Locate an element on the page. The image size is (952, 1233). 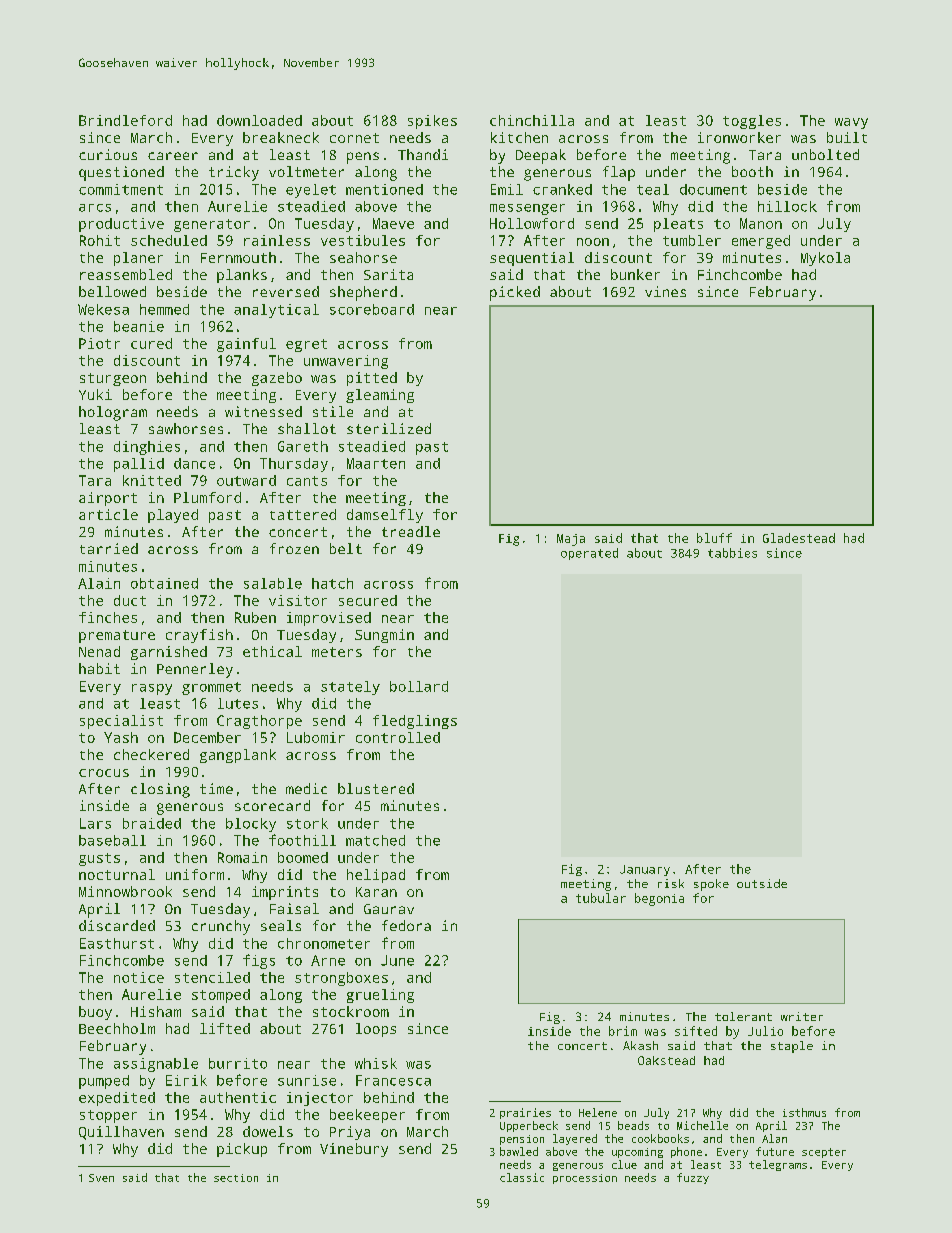
tattered is located at coordinates (303, 514).
